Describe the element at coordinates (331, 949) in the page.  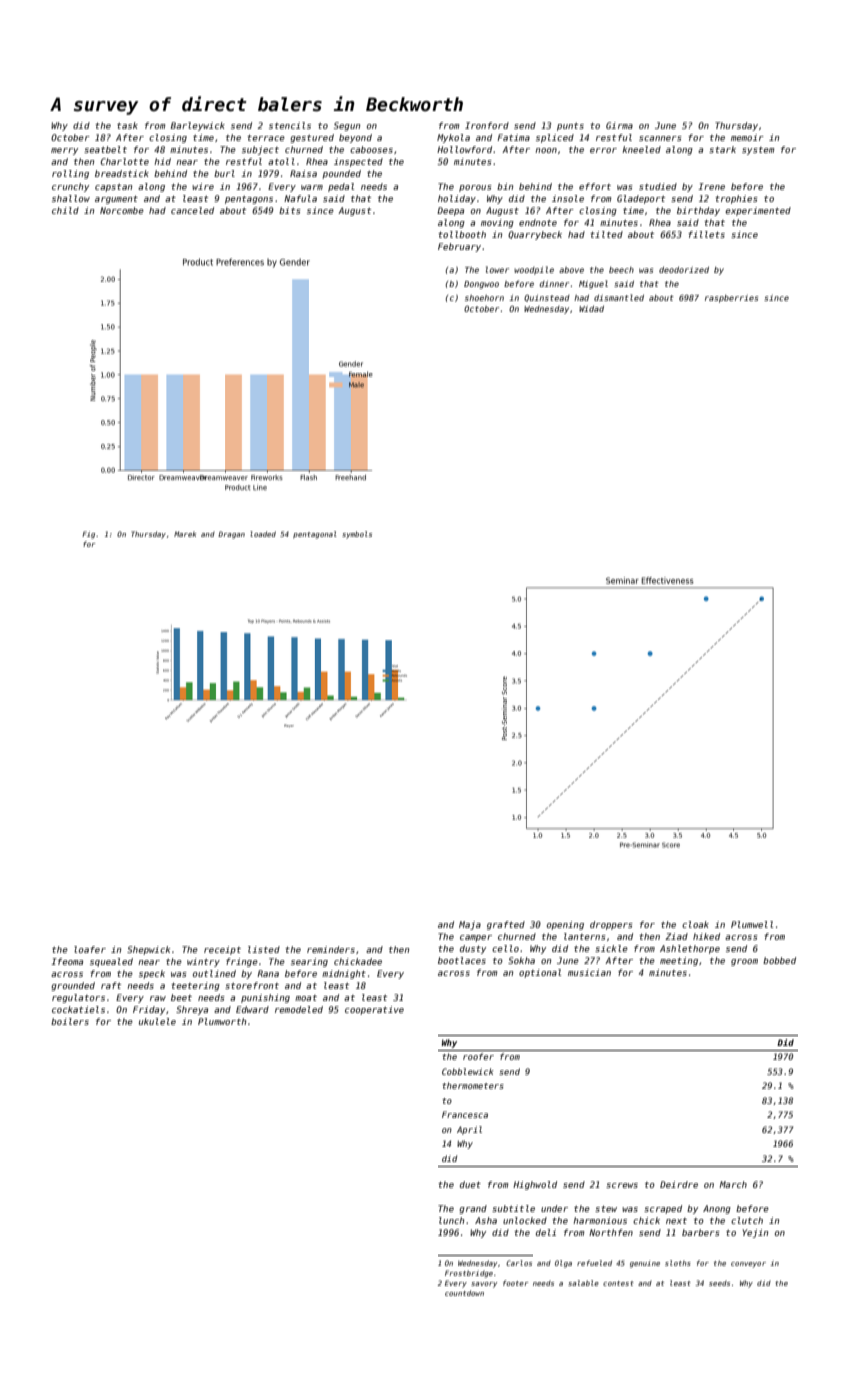
I see `reminders` at that location.
